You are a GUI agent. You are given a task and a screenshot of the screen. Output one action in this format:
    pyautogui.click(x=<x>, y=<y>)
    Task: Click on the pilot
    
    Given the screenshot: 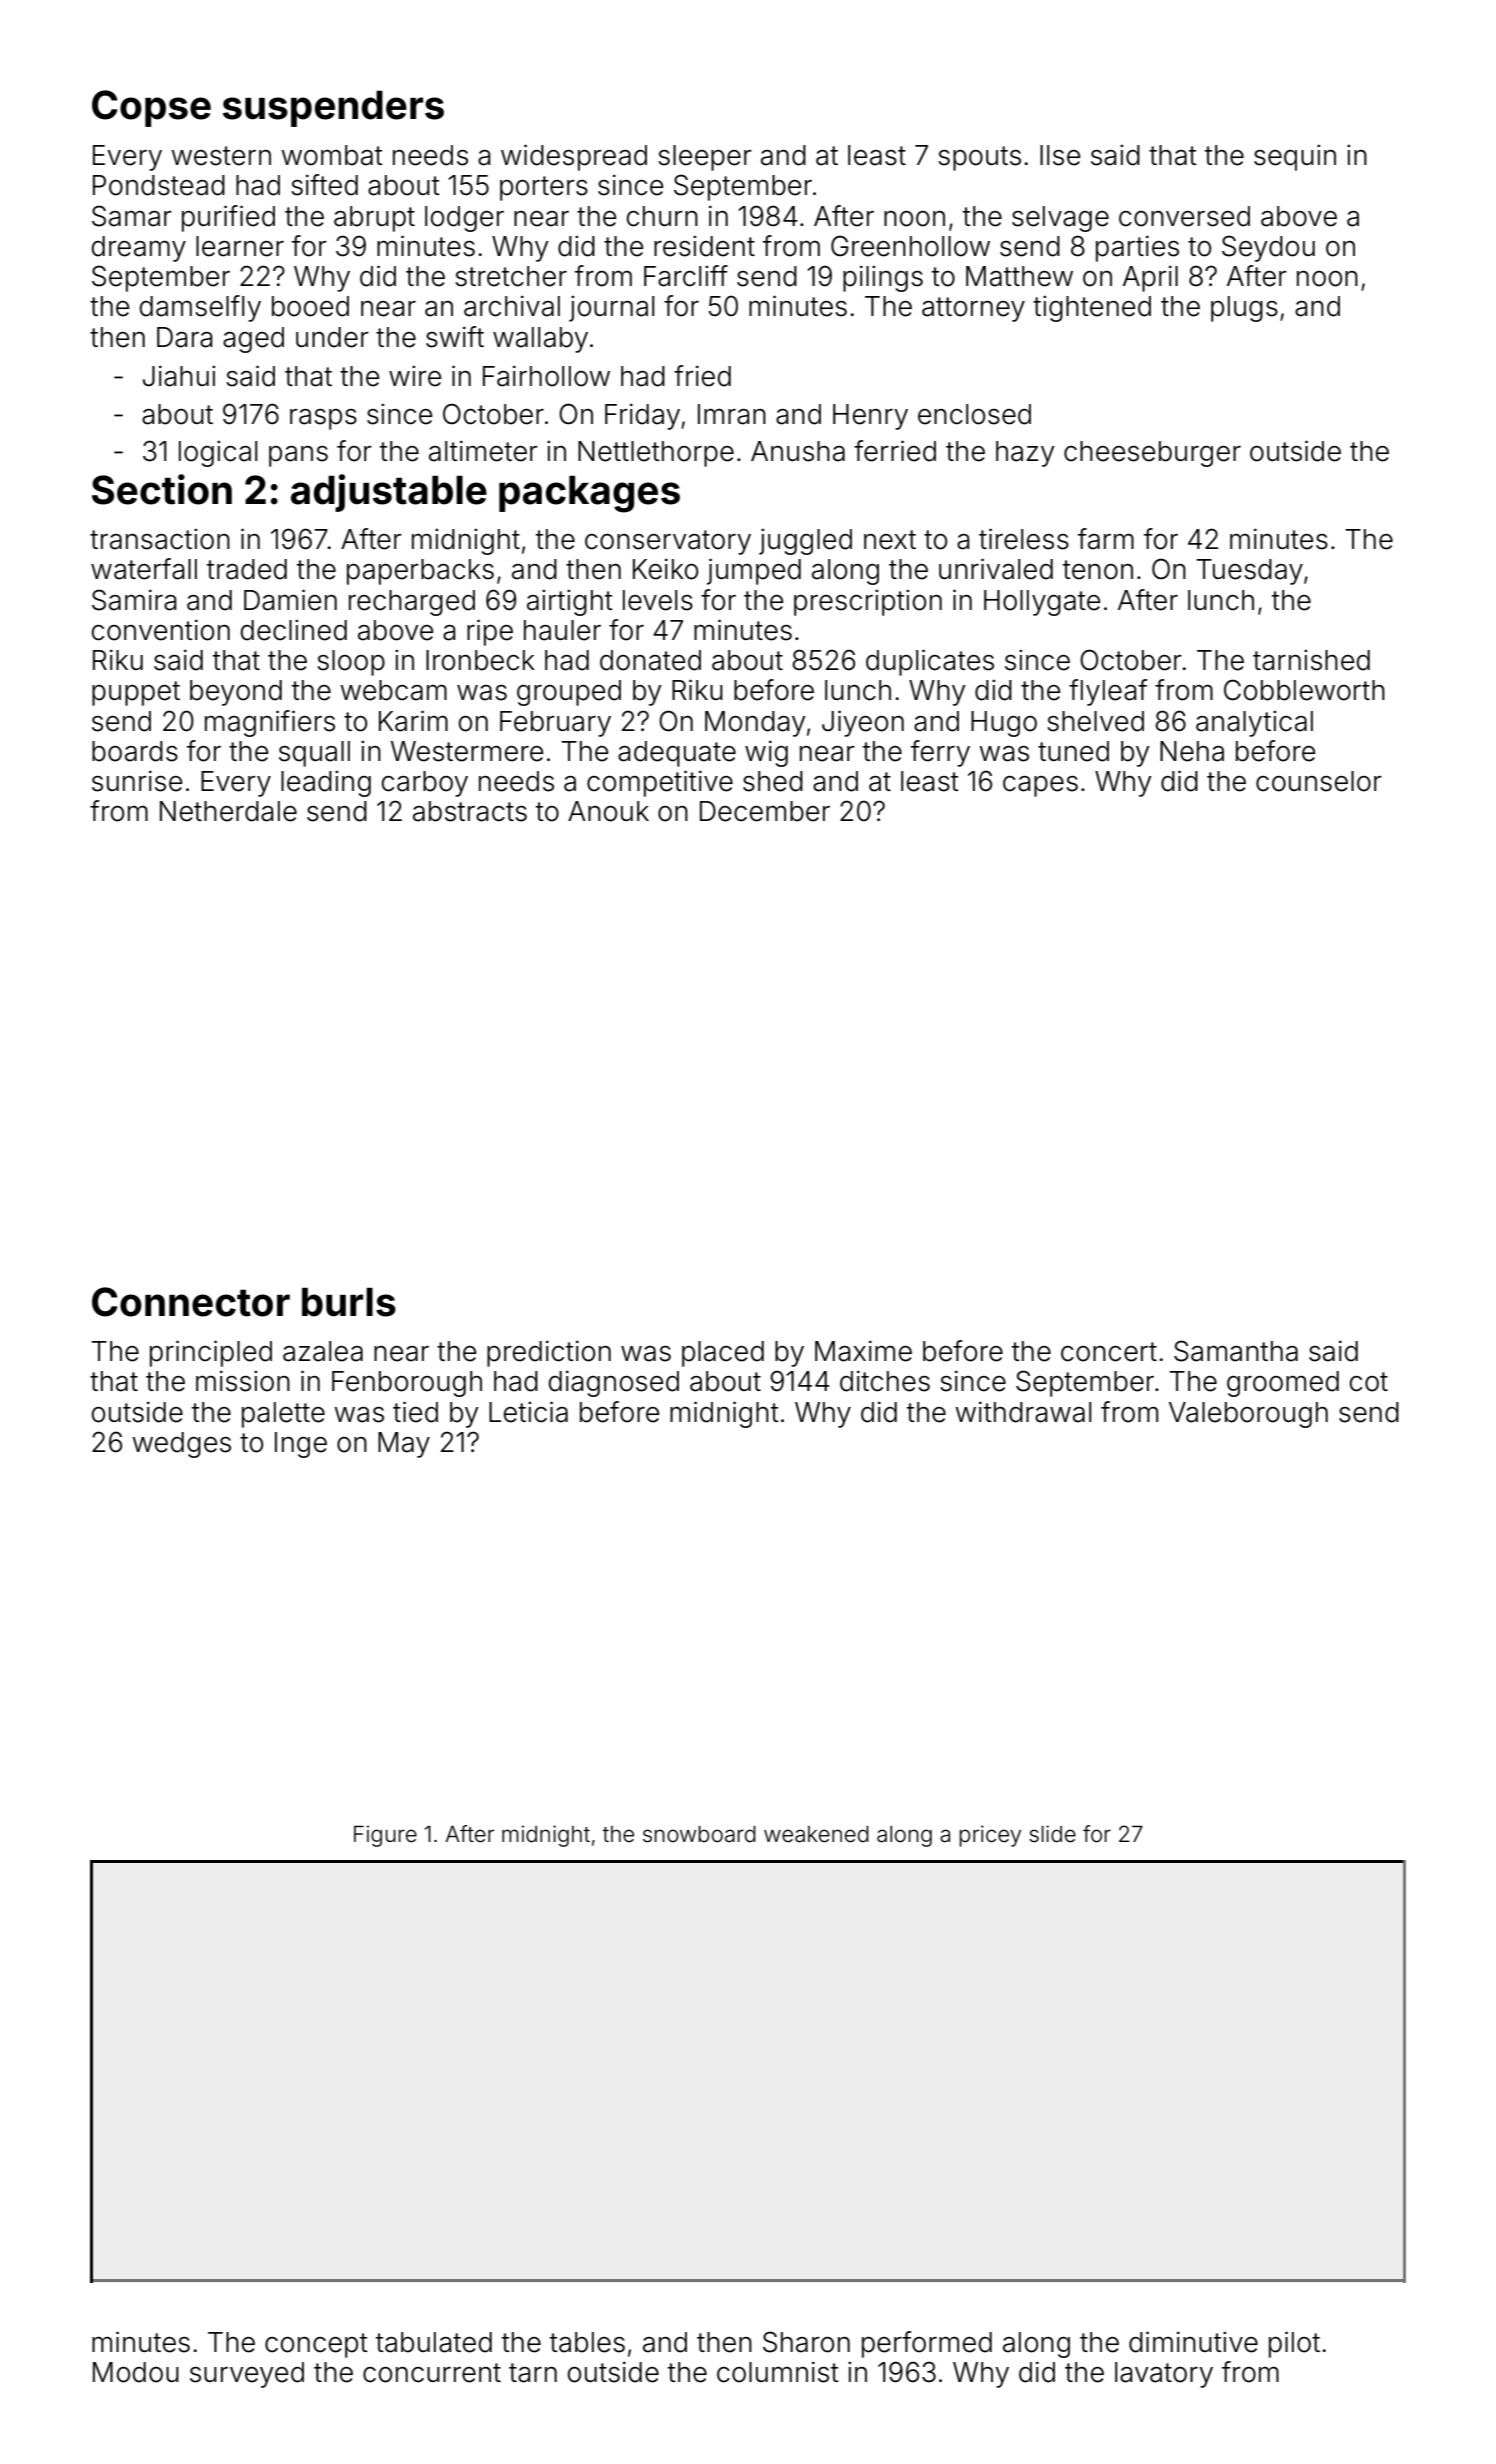 What is the action you would take?
    pyautogui.click(x=1294, y=2344)
